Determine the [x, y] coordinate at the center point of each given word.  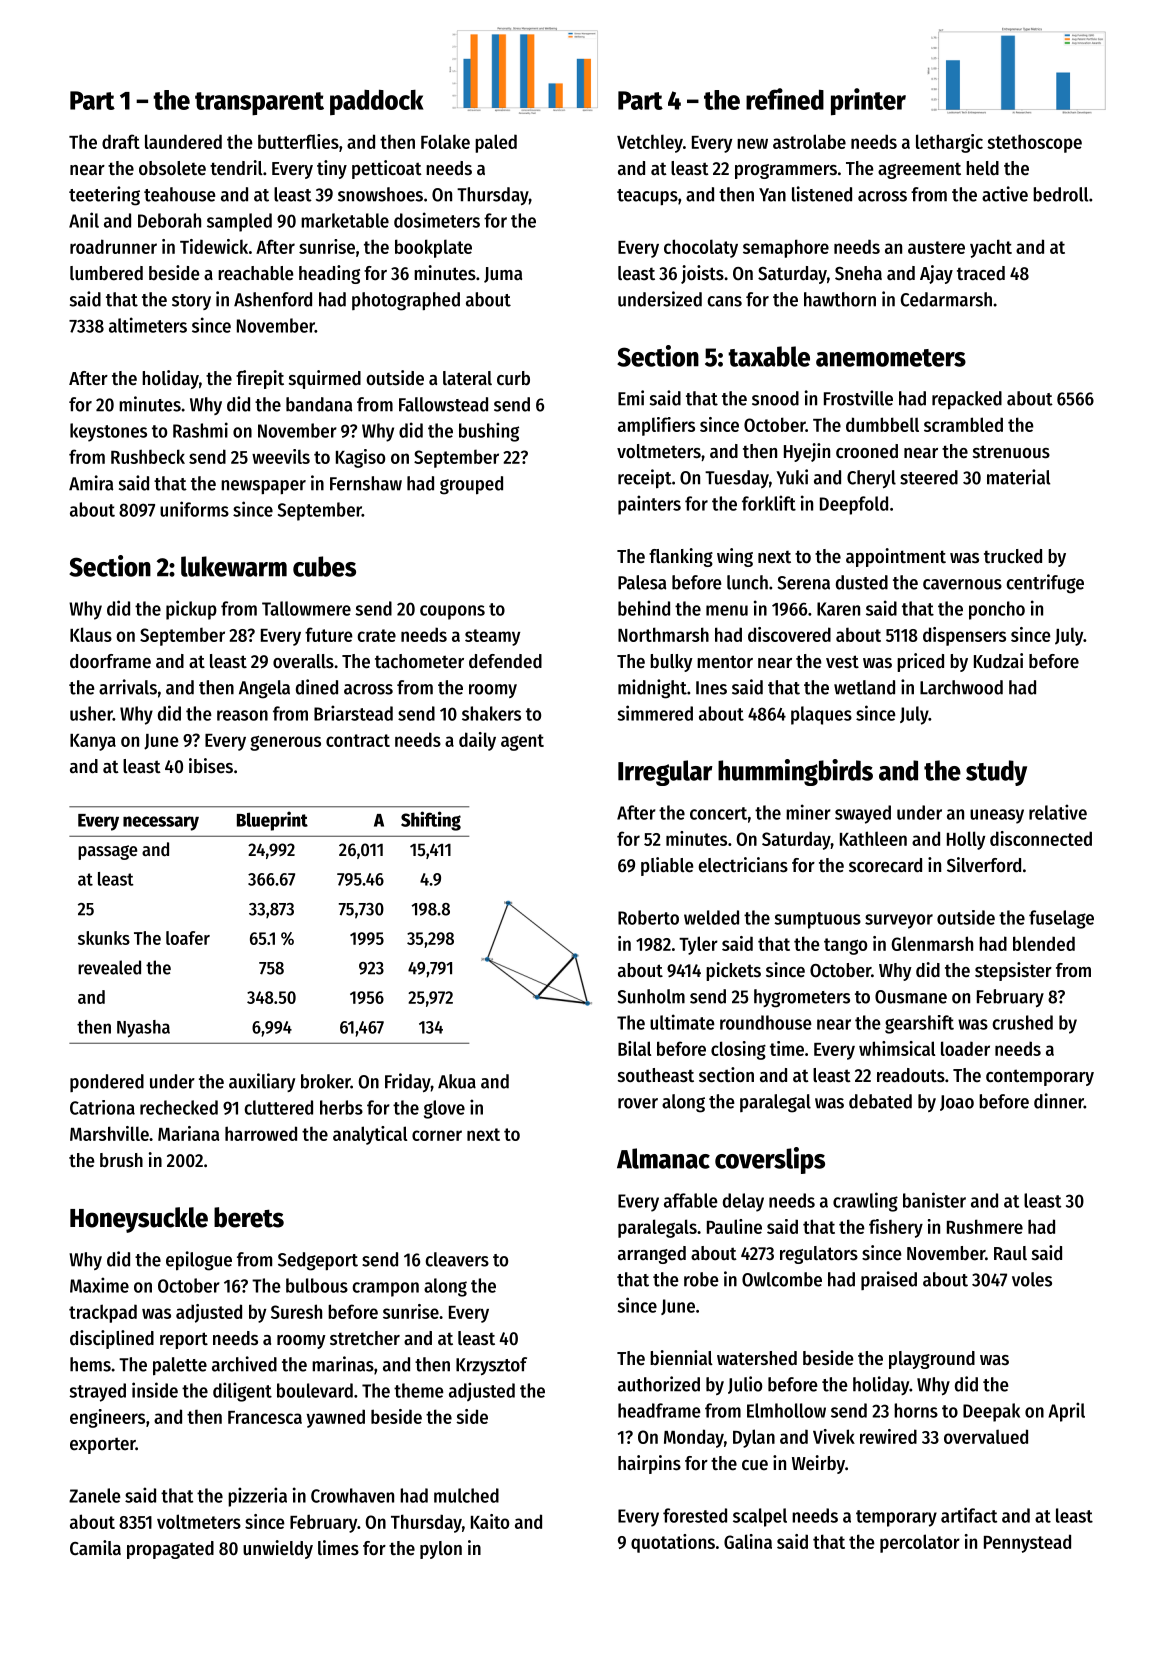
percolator [920, 1543]
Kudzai [998, 661]
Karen [838, 609]
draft [121, 141]
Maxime [99, 1285]
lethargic [949, 143]
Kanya [93, 742]
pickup [191, 610]
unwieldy [278, 1549]
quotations [673, 1543]
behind [644, 608]
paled [496, 143]
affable [691, 1200]
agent [522, 742]
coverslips [770, 1160]
